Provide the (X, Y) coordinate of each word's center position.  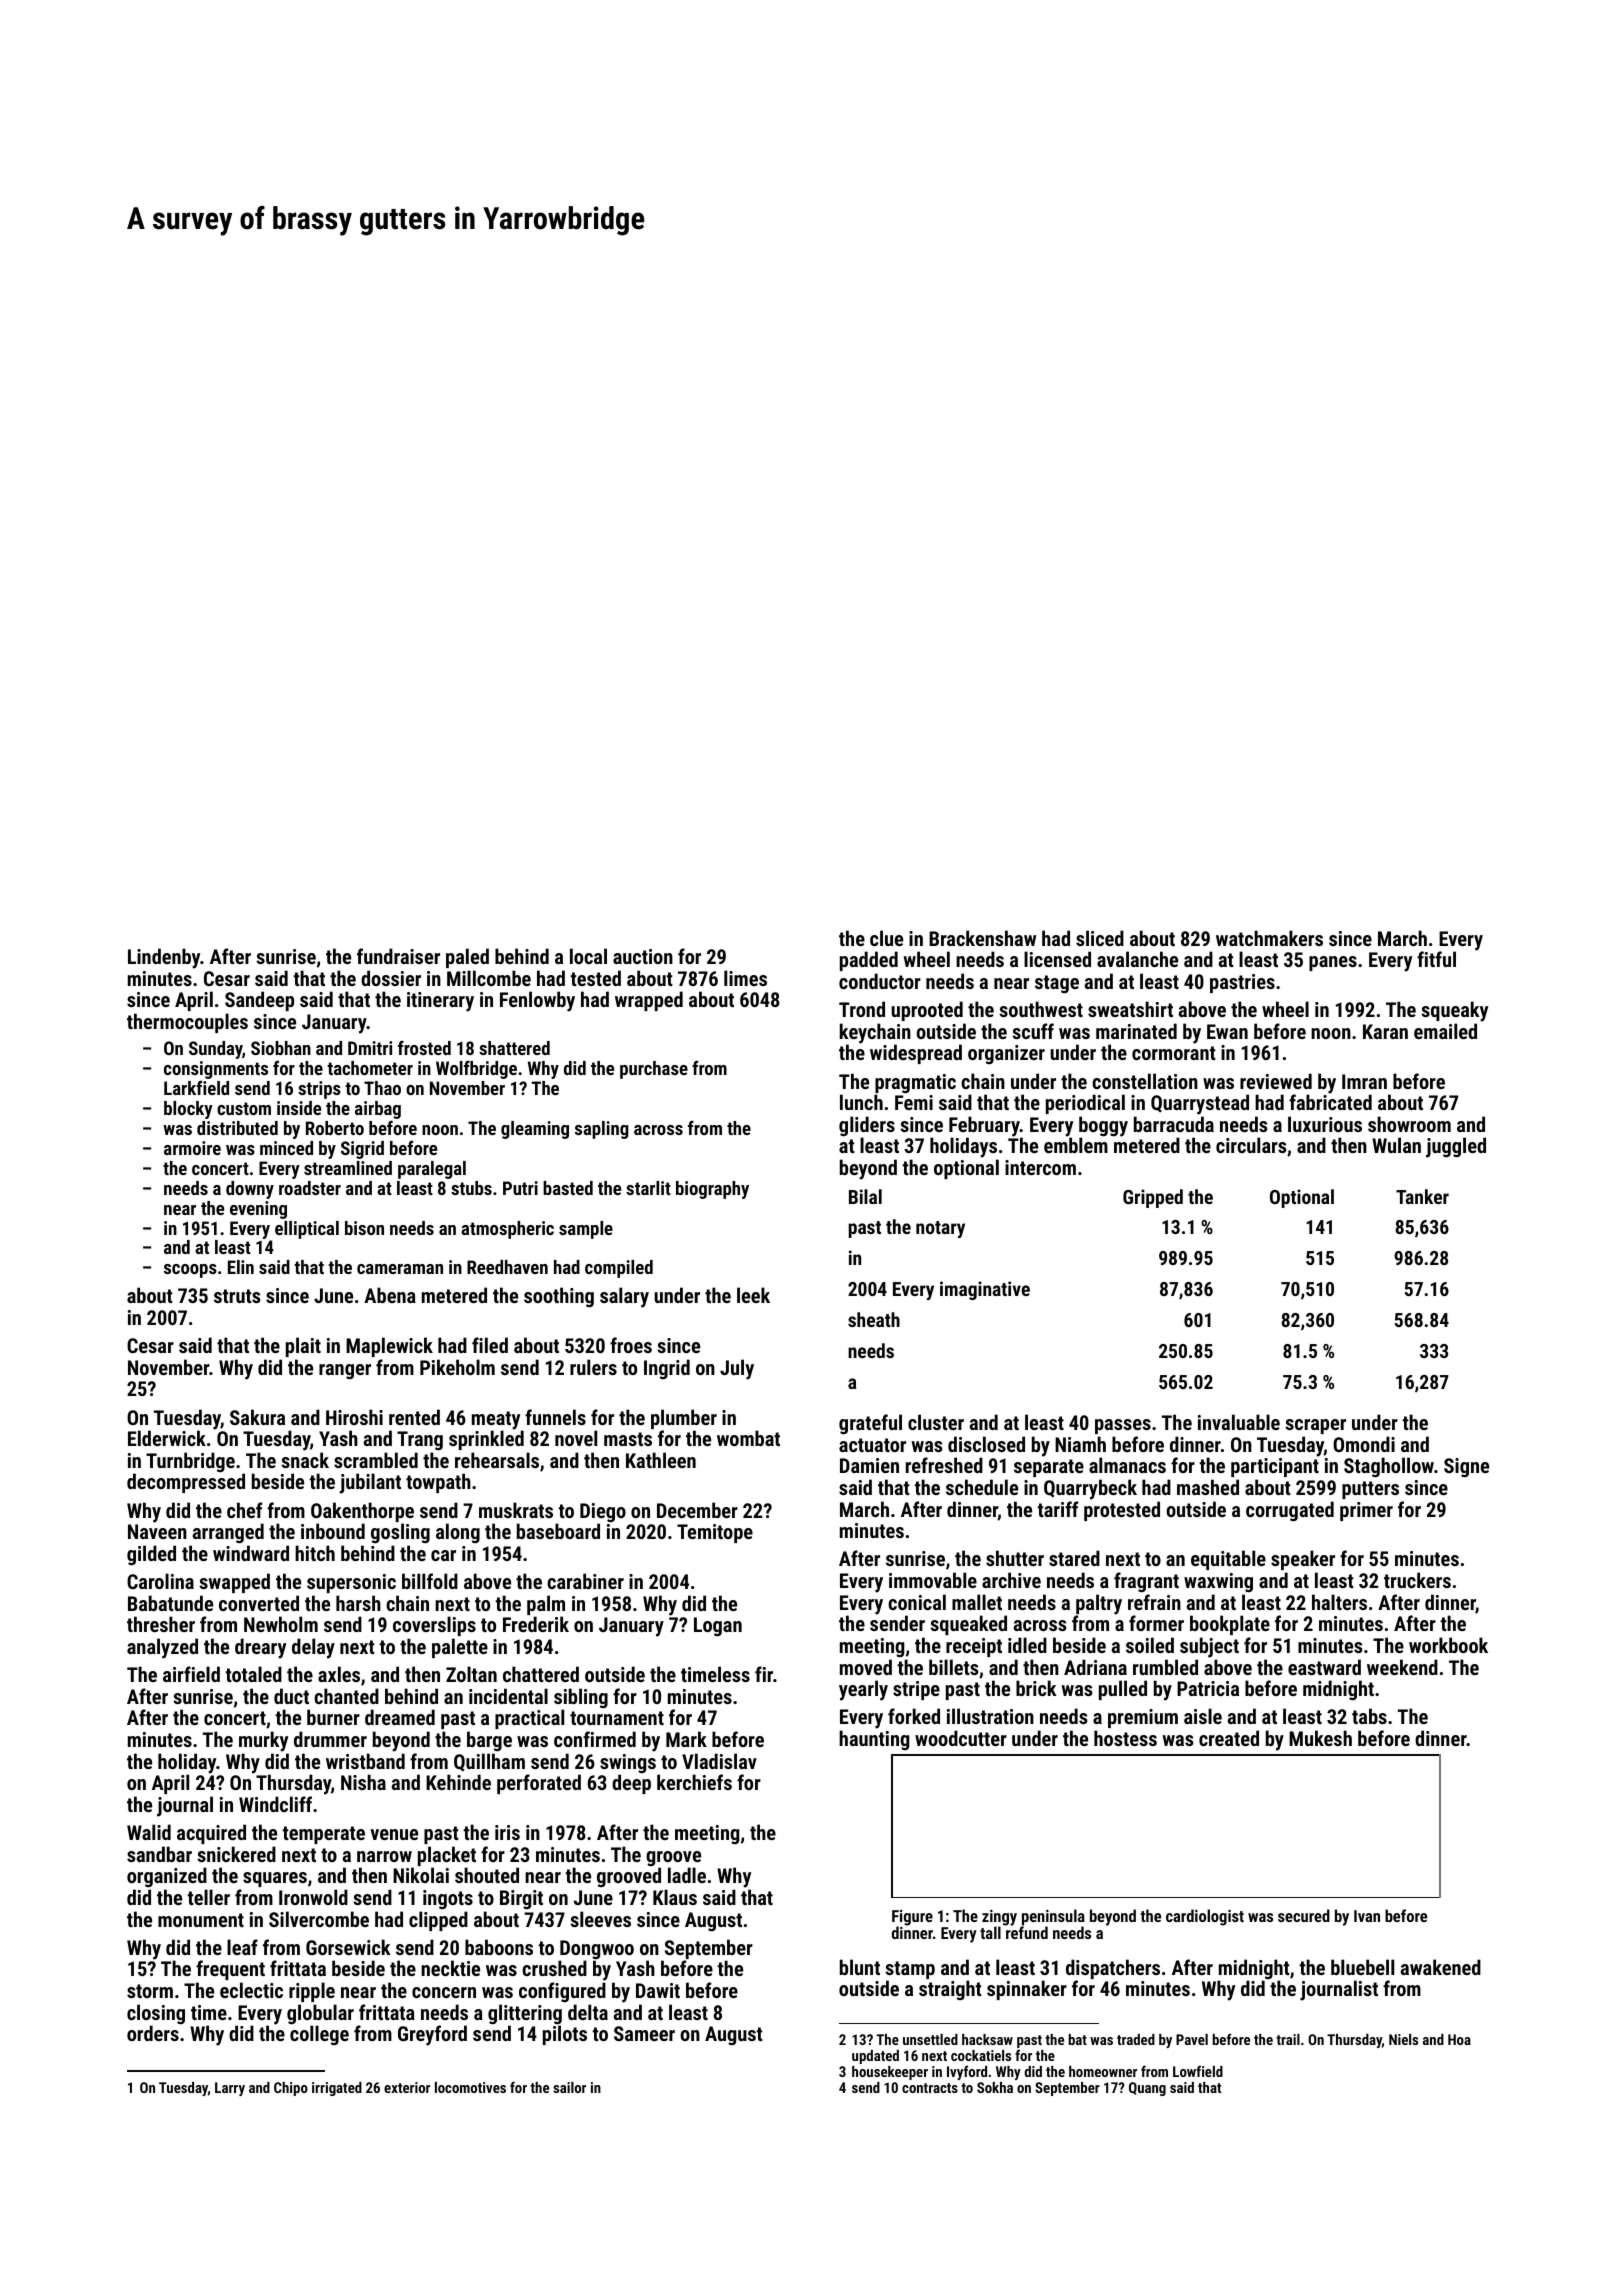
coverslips (434, 1626)
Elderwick (167, 1438)
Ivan (1367, 1916)
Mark (686, 1739)
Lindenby (164, 958)
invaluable (1239, 1422)
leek (753, 1295)
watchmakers (1269, 938)
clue (886, 938)
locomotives (470, 2087)
